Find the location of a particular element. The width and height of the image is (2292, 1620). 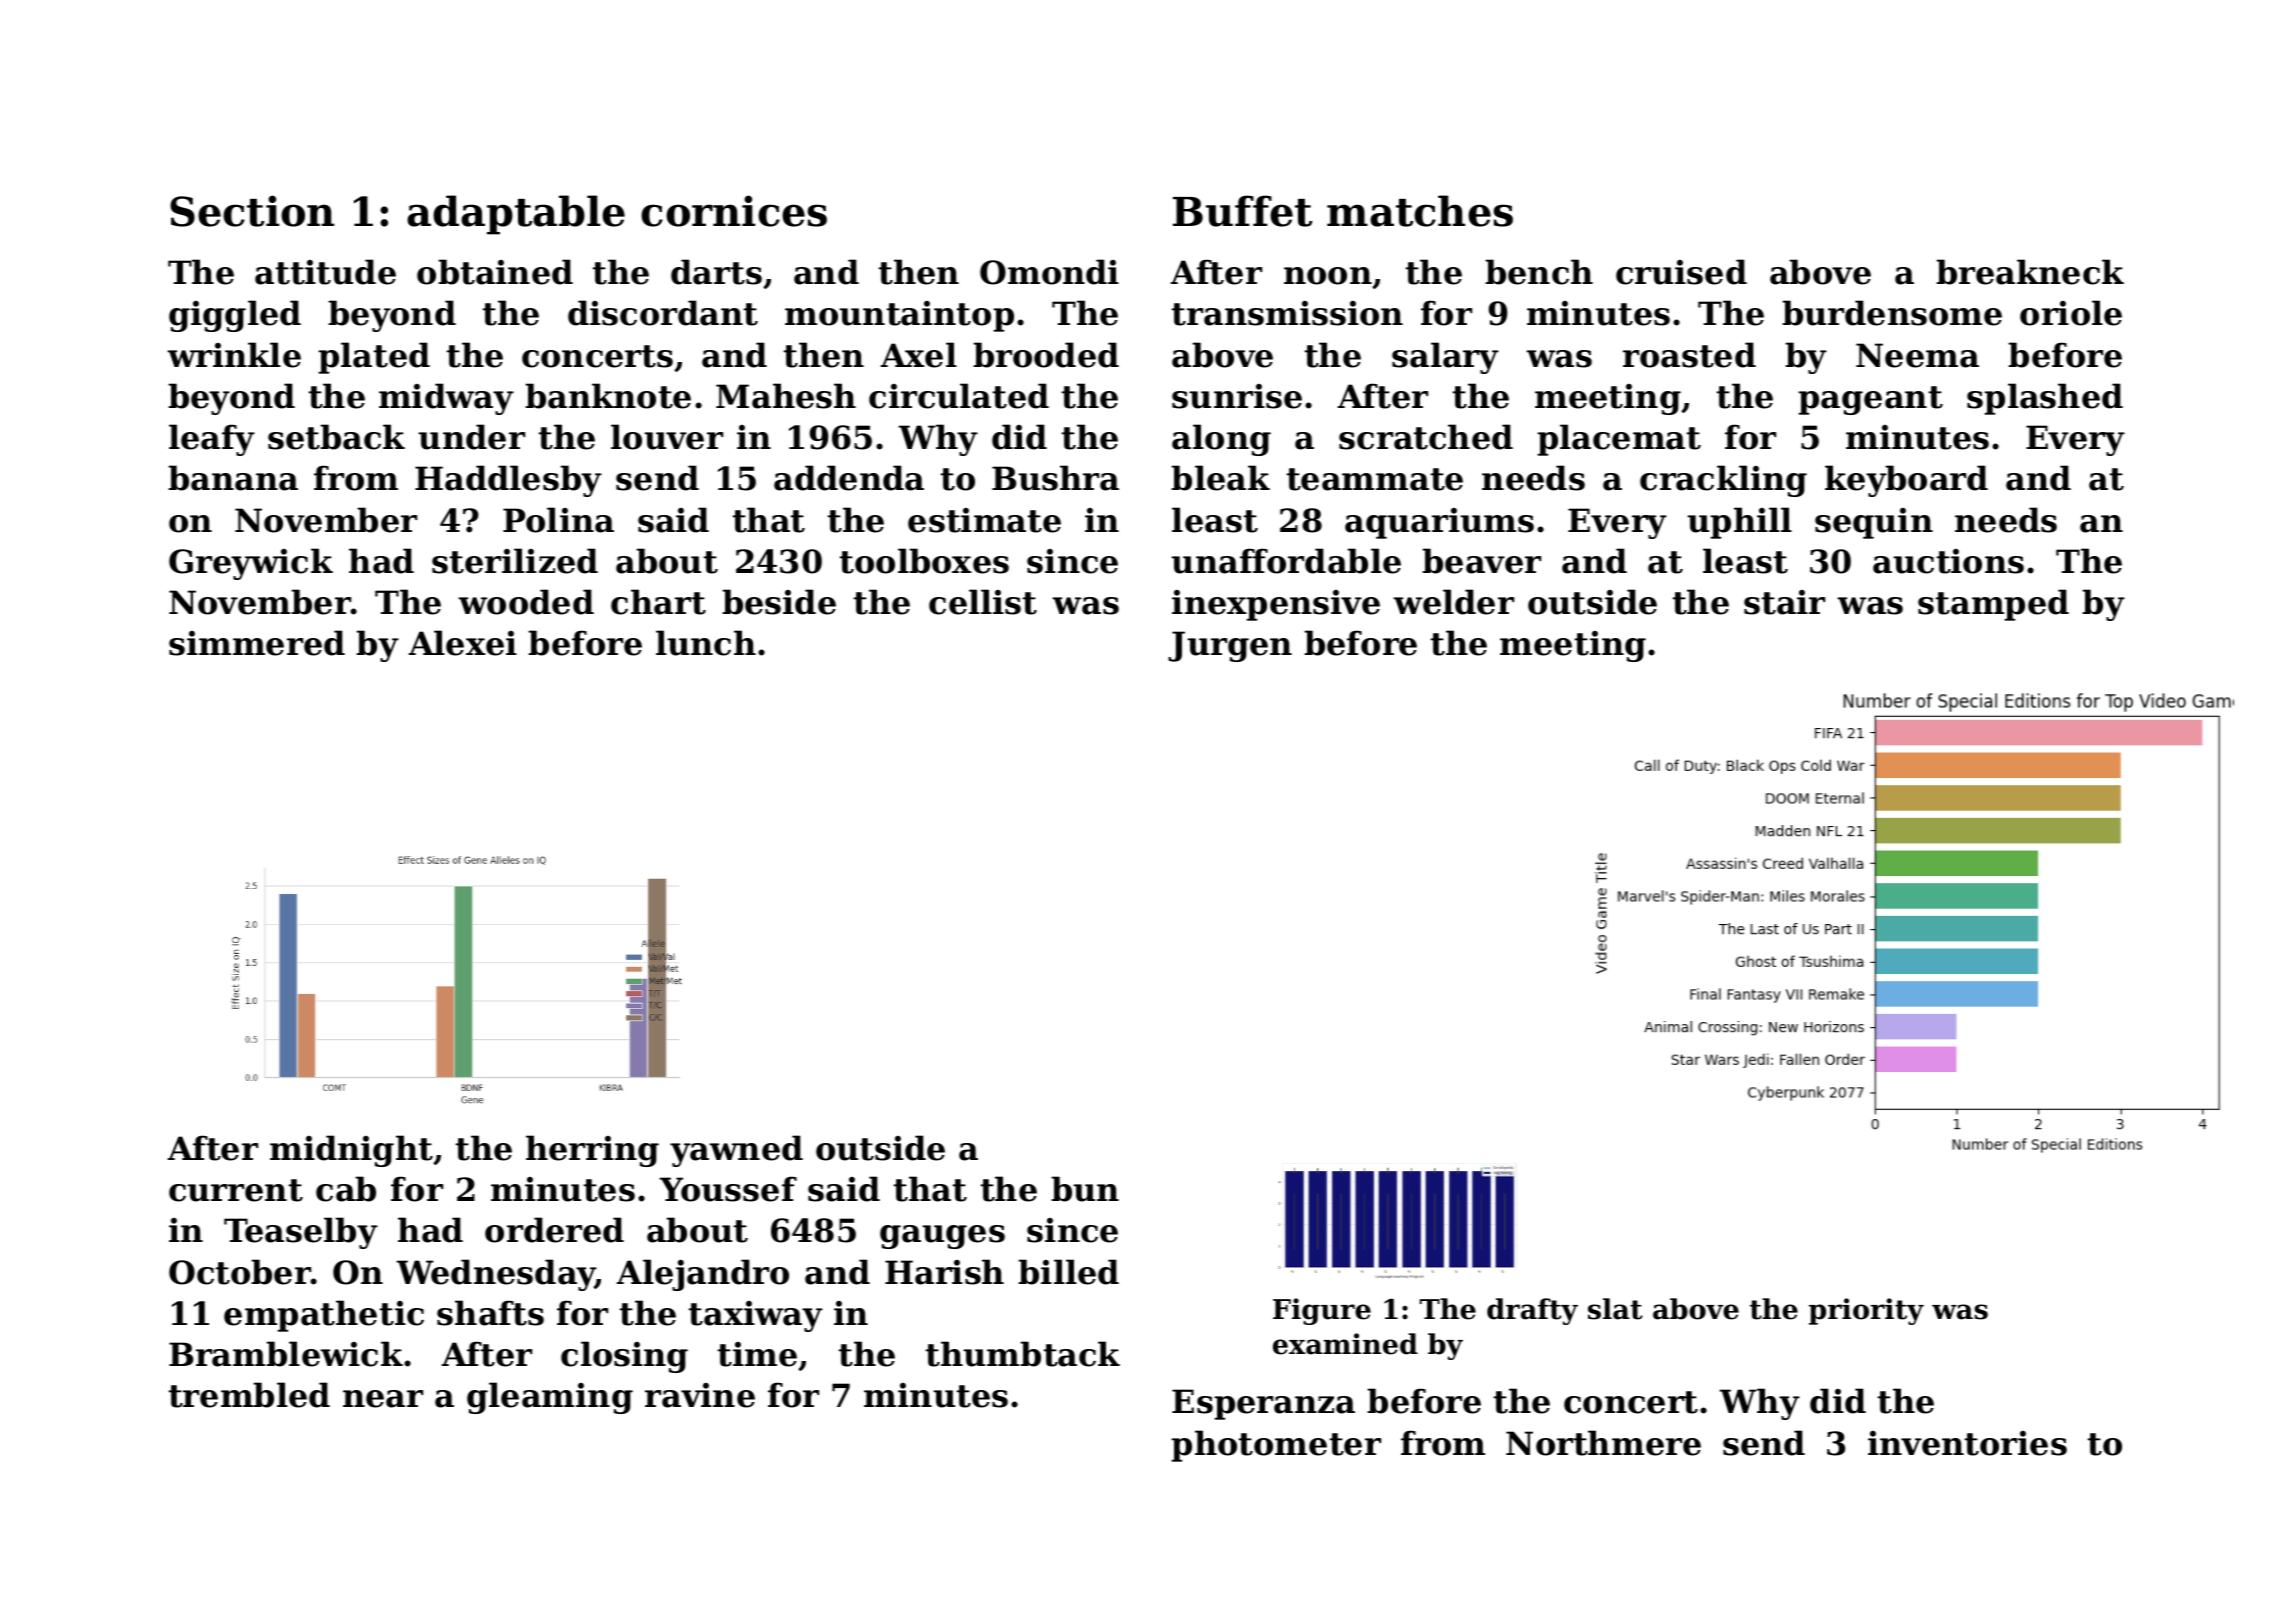

cornices is located at coordinates (734, 211).
